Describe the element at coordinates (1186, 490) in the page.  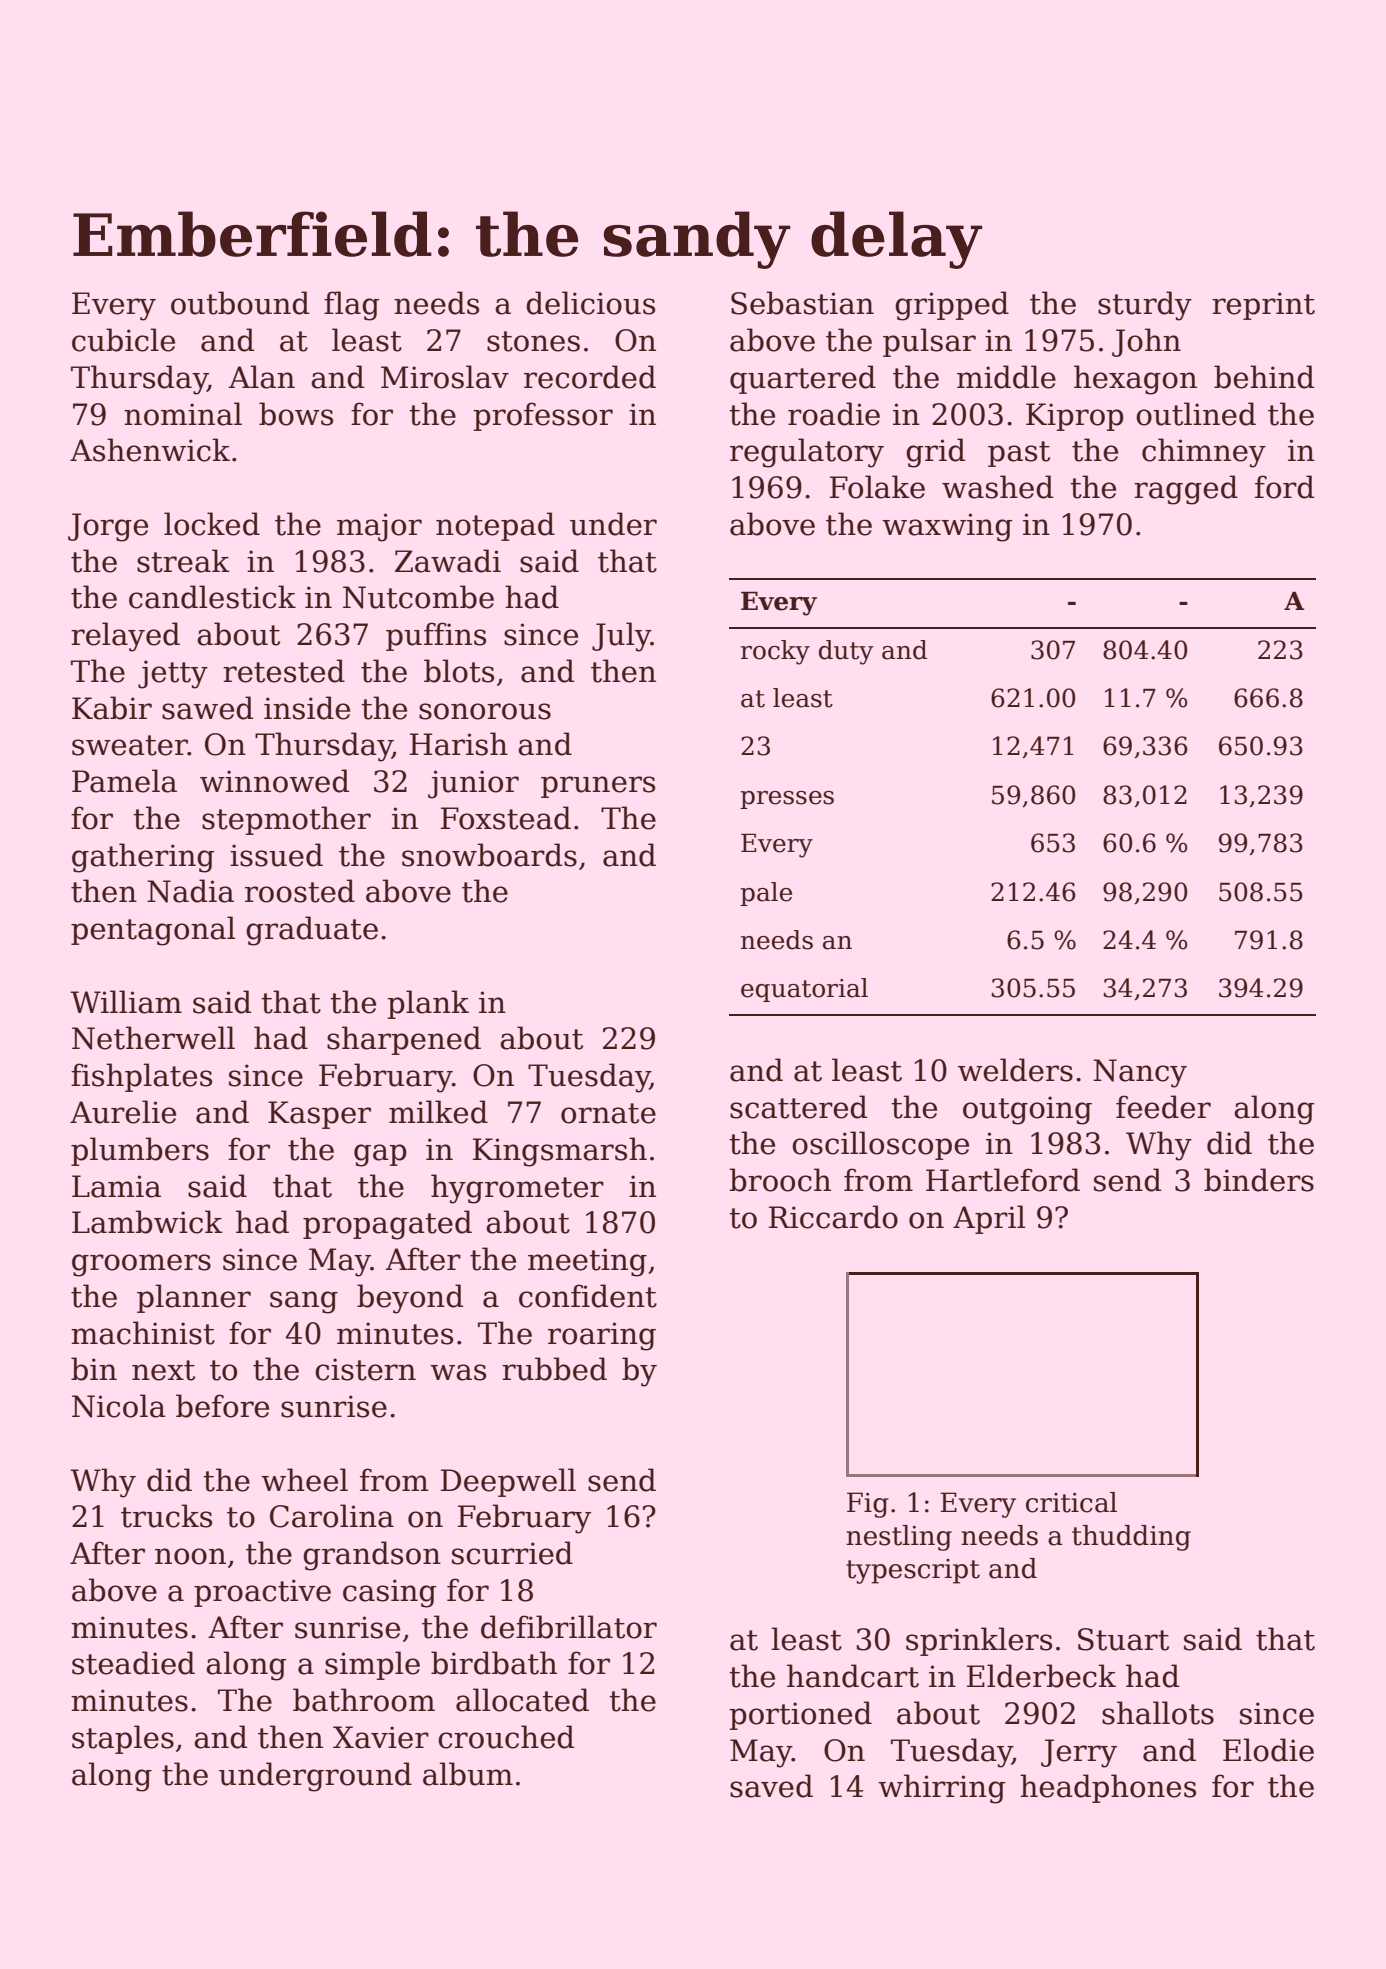
I see `ragged` at that location.
